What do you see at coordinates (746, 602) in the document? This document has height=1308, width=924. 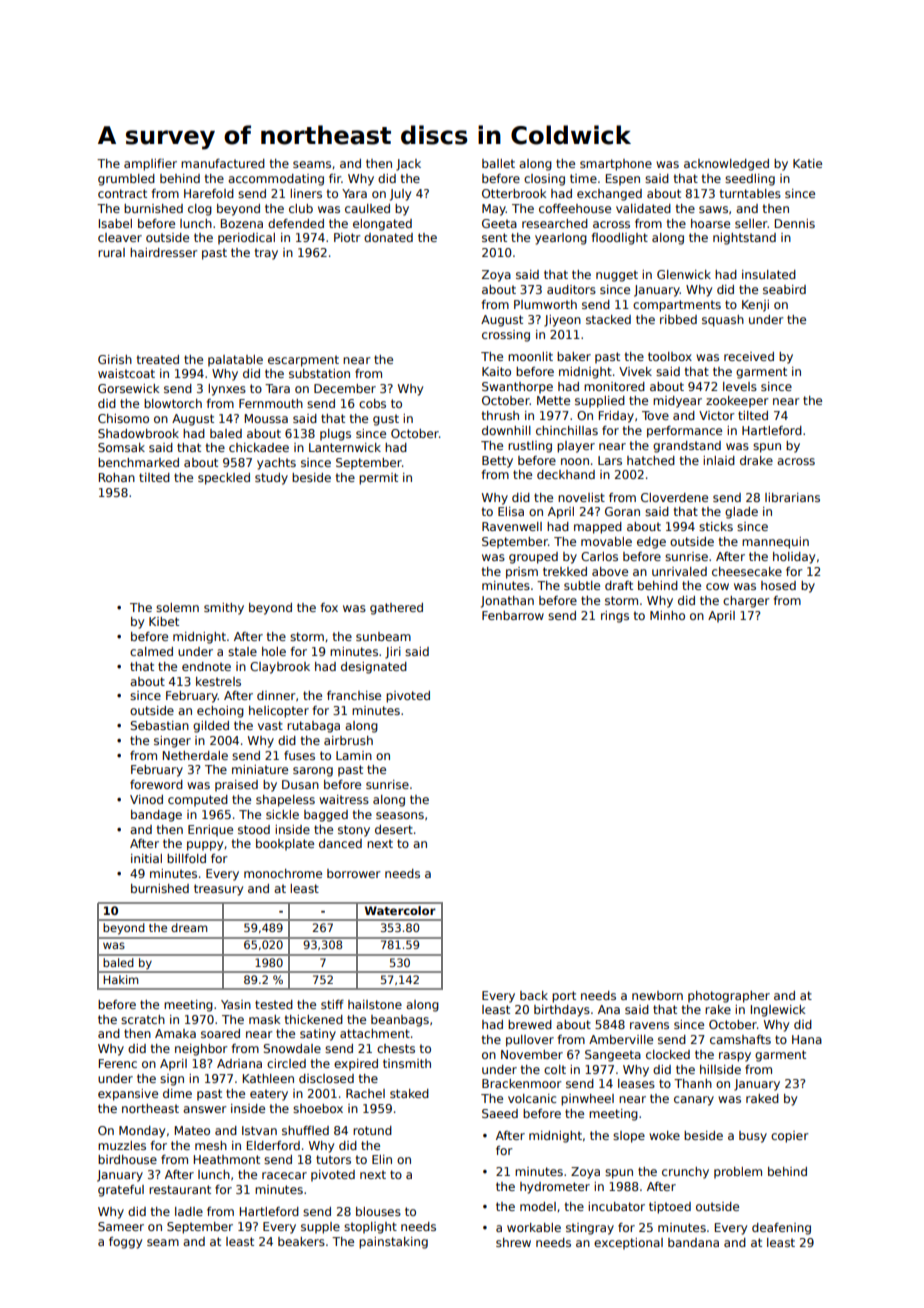 I see `charger` at bounding box center [746, 602].
